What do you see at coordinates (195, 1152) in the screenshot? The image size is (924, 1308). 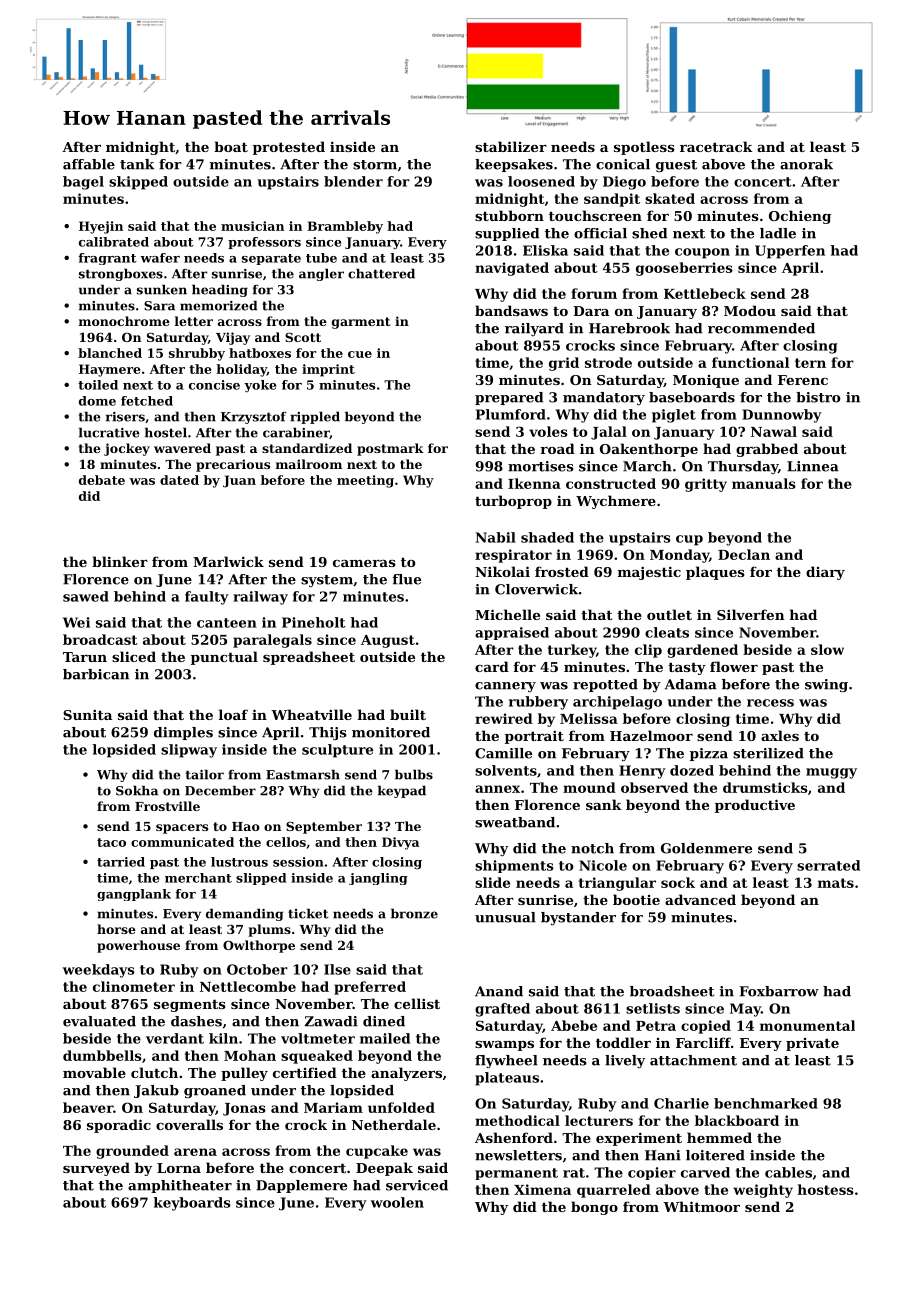 I see `arena` at bounding box center [195, 1152].
